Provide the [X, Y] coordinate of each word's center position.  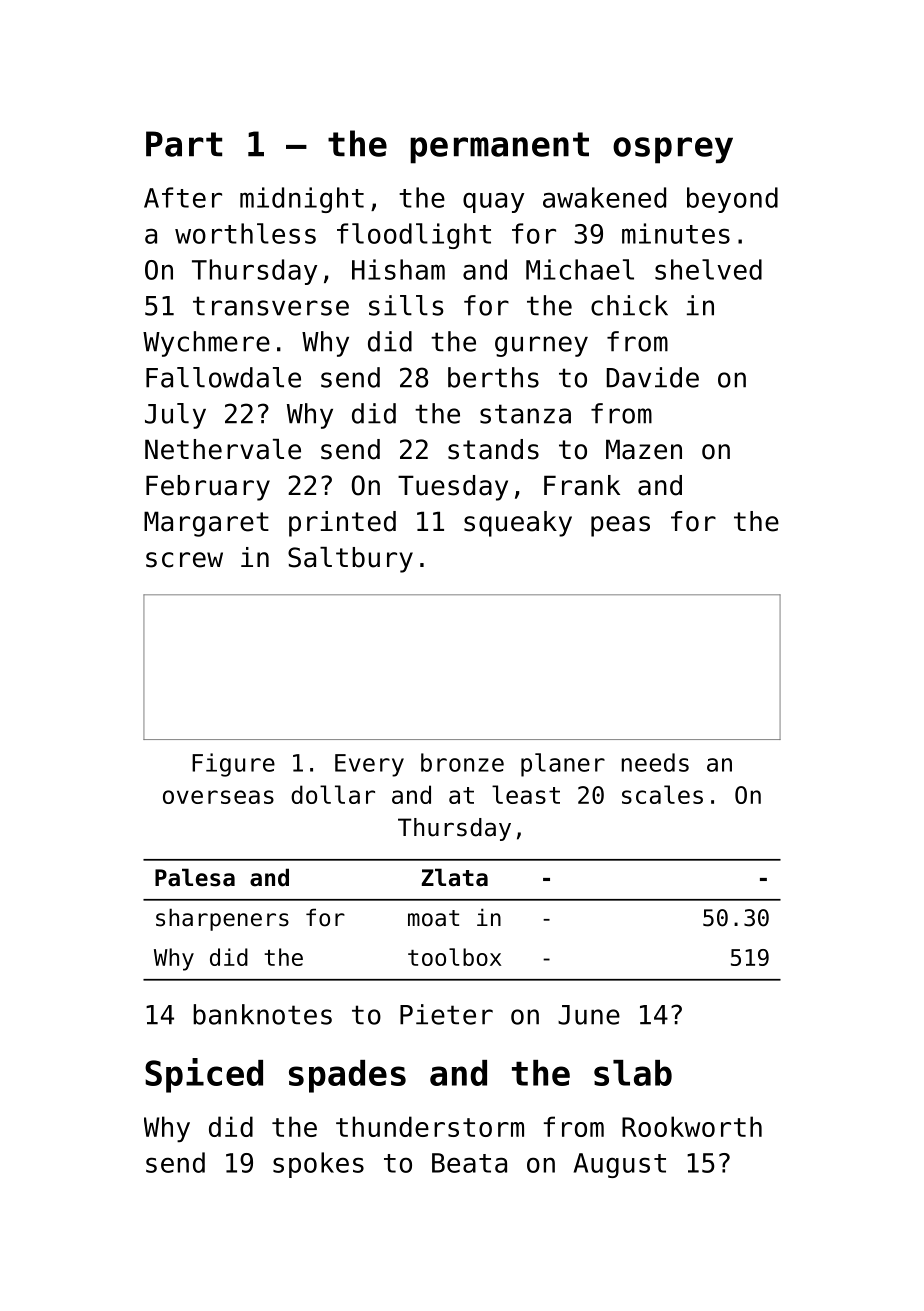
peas [620, 526]
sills [406, 305]
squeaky [518, 524]
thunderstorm [430, 1126]
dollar [333, 794]
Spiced [204, 1075]
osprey [673, 150]
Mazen [644, 449]
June [589, 1015]
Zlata [455, 877]
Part [184, 144]
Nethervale [223, 449]
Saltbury [350, 560]
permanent [499, 148]
